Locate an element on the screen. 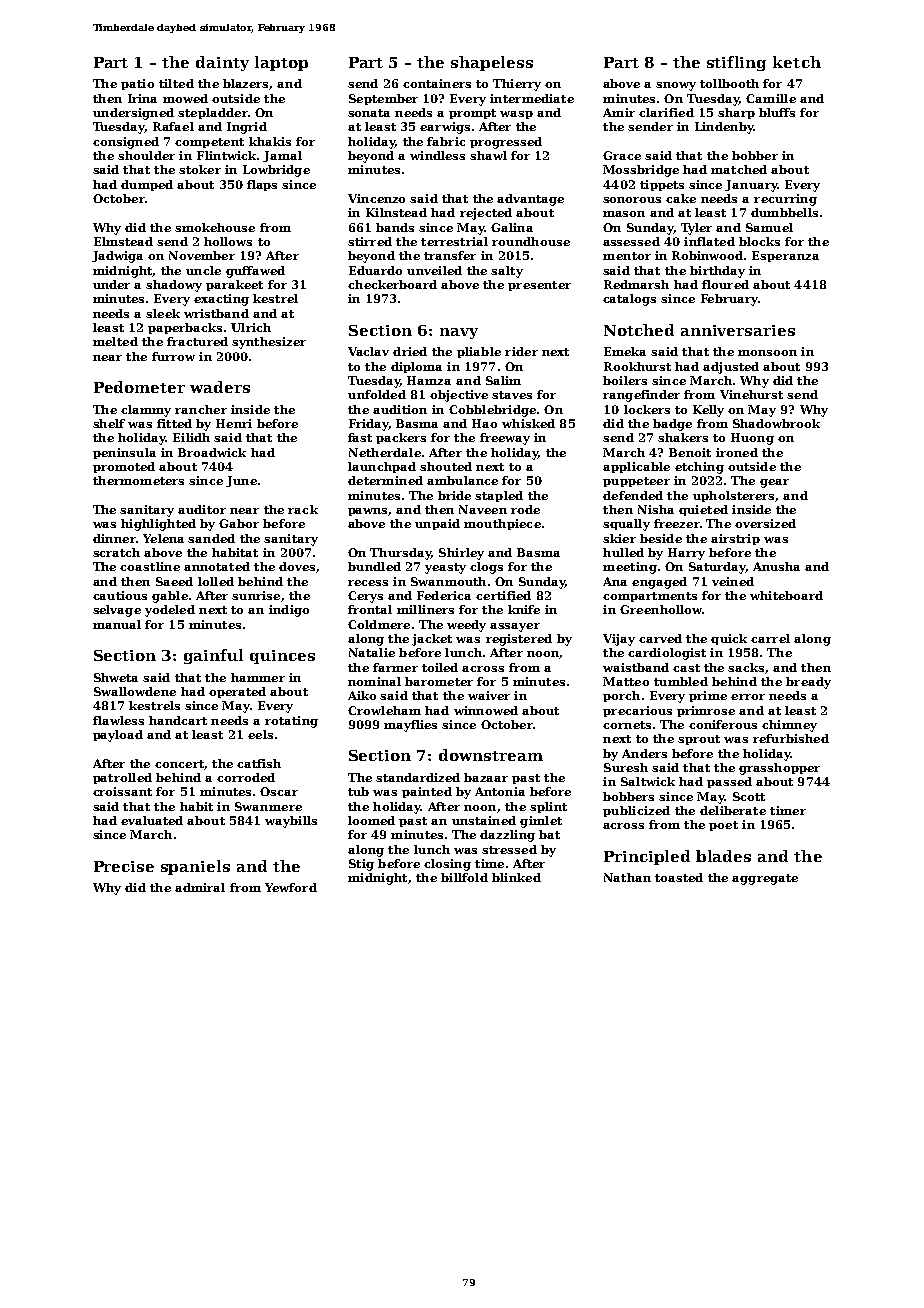  Ingrid is located at coordinates (247, 128).
